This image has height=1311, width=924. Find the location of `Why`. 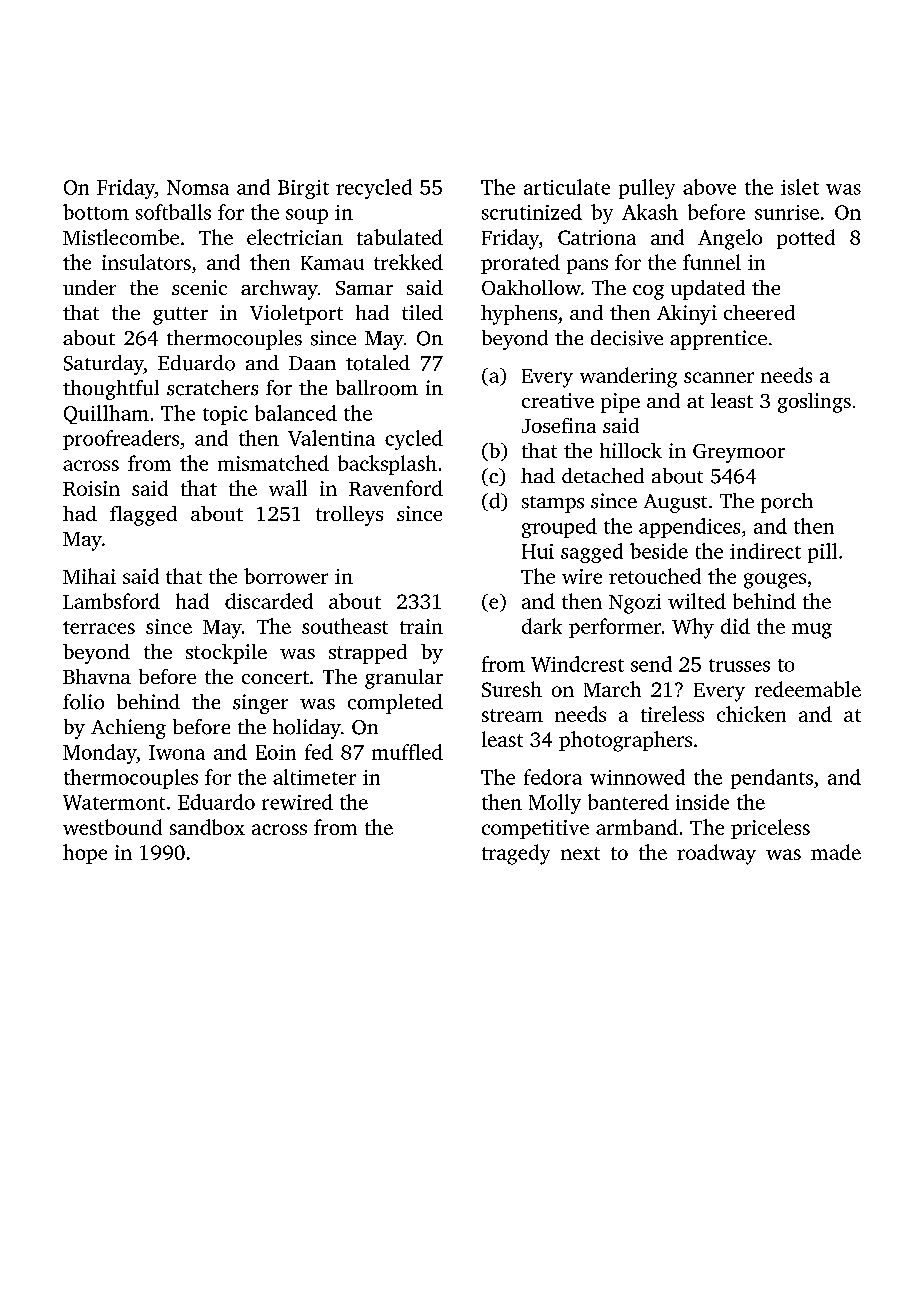

Why is located at coordinates (693, 628).
